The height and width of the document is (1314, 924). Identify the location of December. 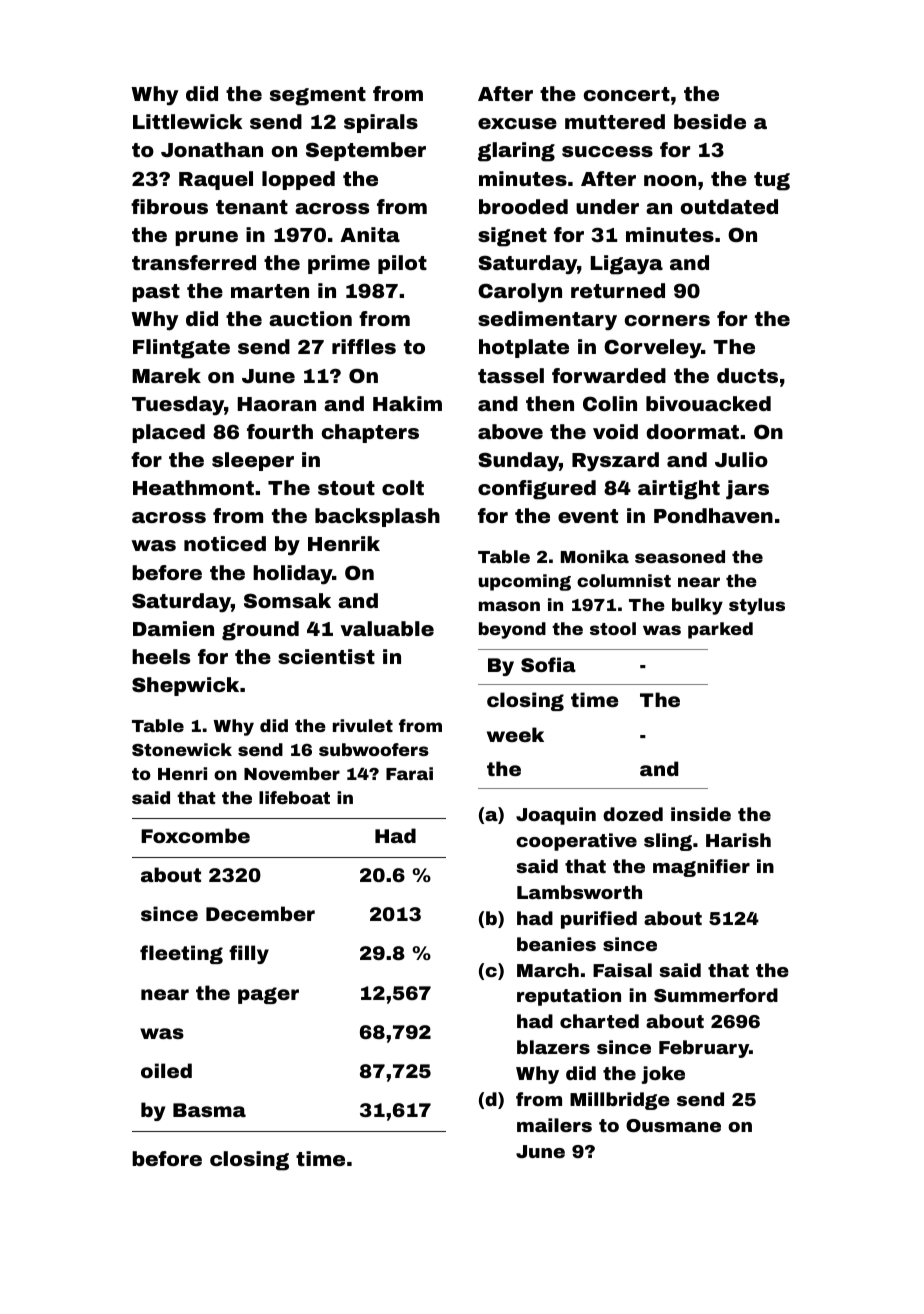
(260, 913).
